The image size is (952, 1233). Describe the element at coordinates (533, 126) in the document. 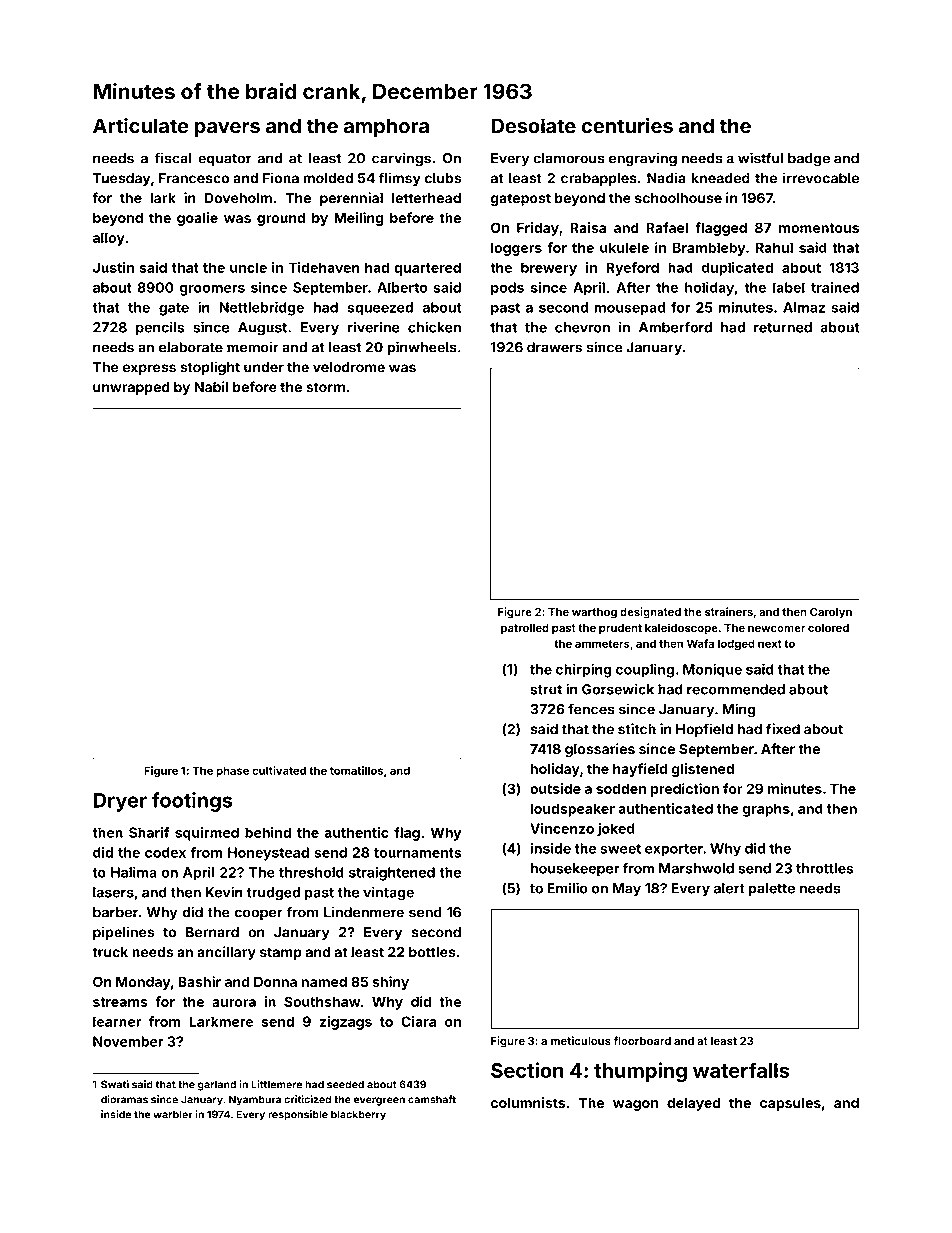

I see `Desolate` at that location.
